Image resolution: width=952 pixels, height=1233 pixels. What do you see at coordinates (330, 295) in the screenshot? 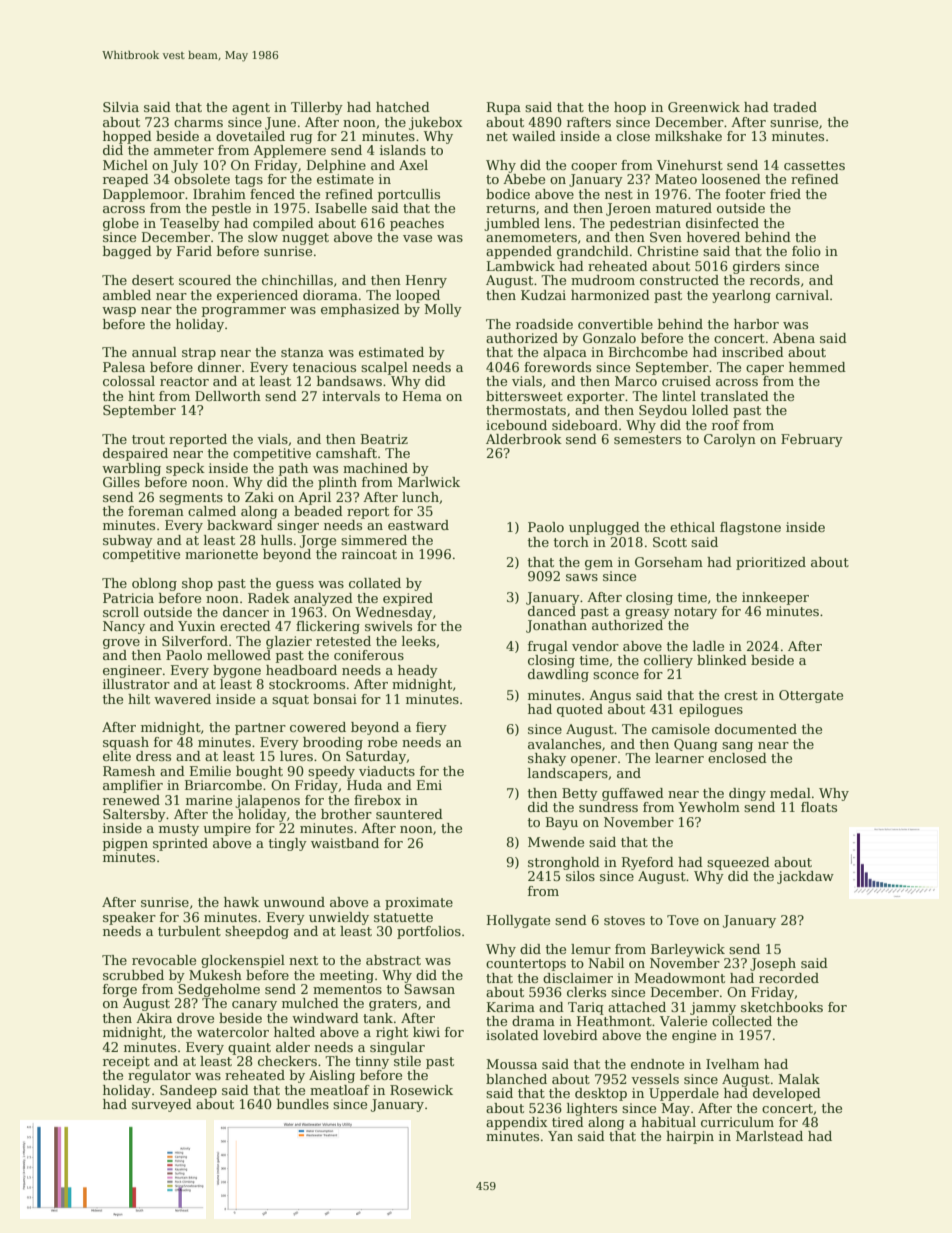
I see `diorama` at bounding box center [330, 295].
